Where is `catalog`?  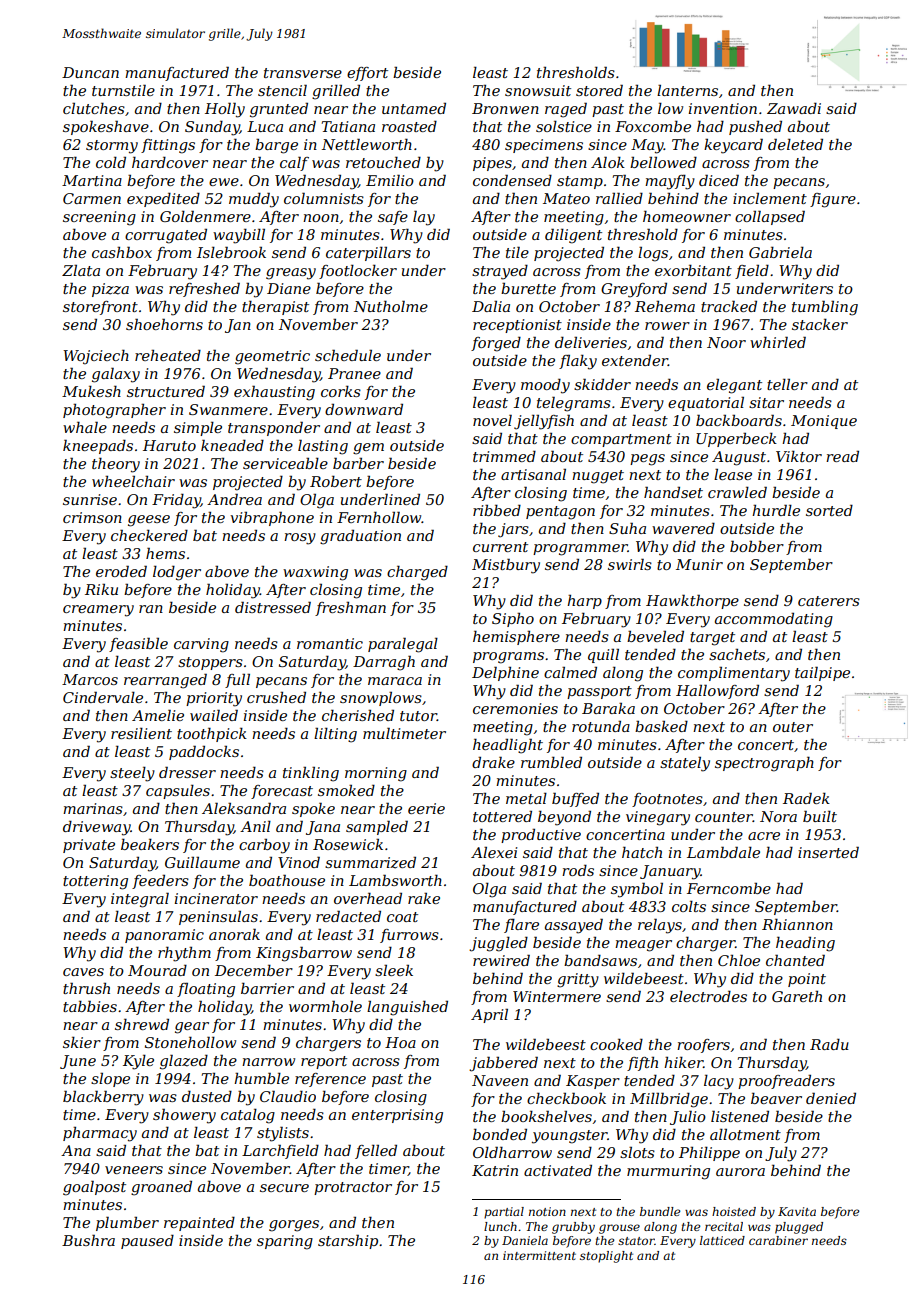
catalog is located at coordinates (248, 1116).
